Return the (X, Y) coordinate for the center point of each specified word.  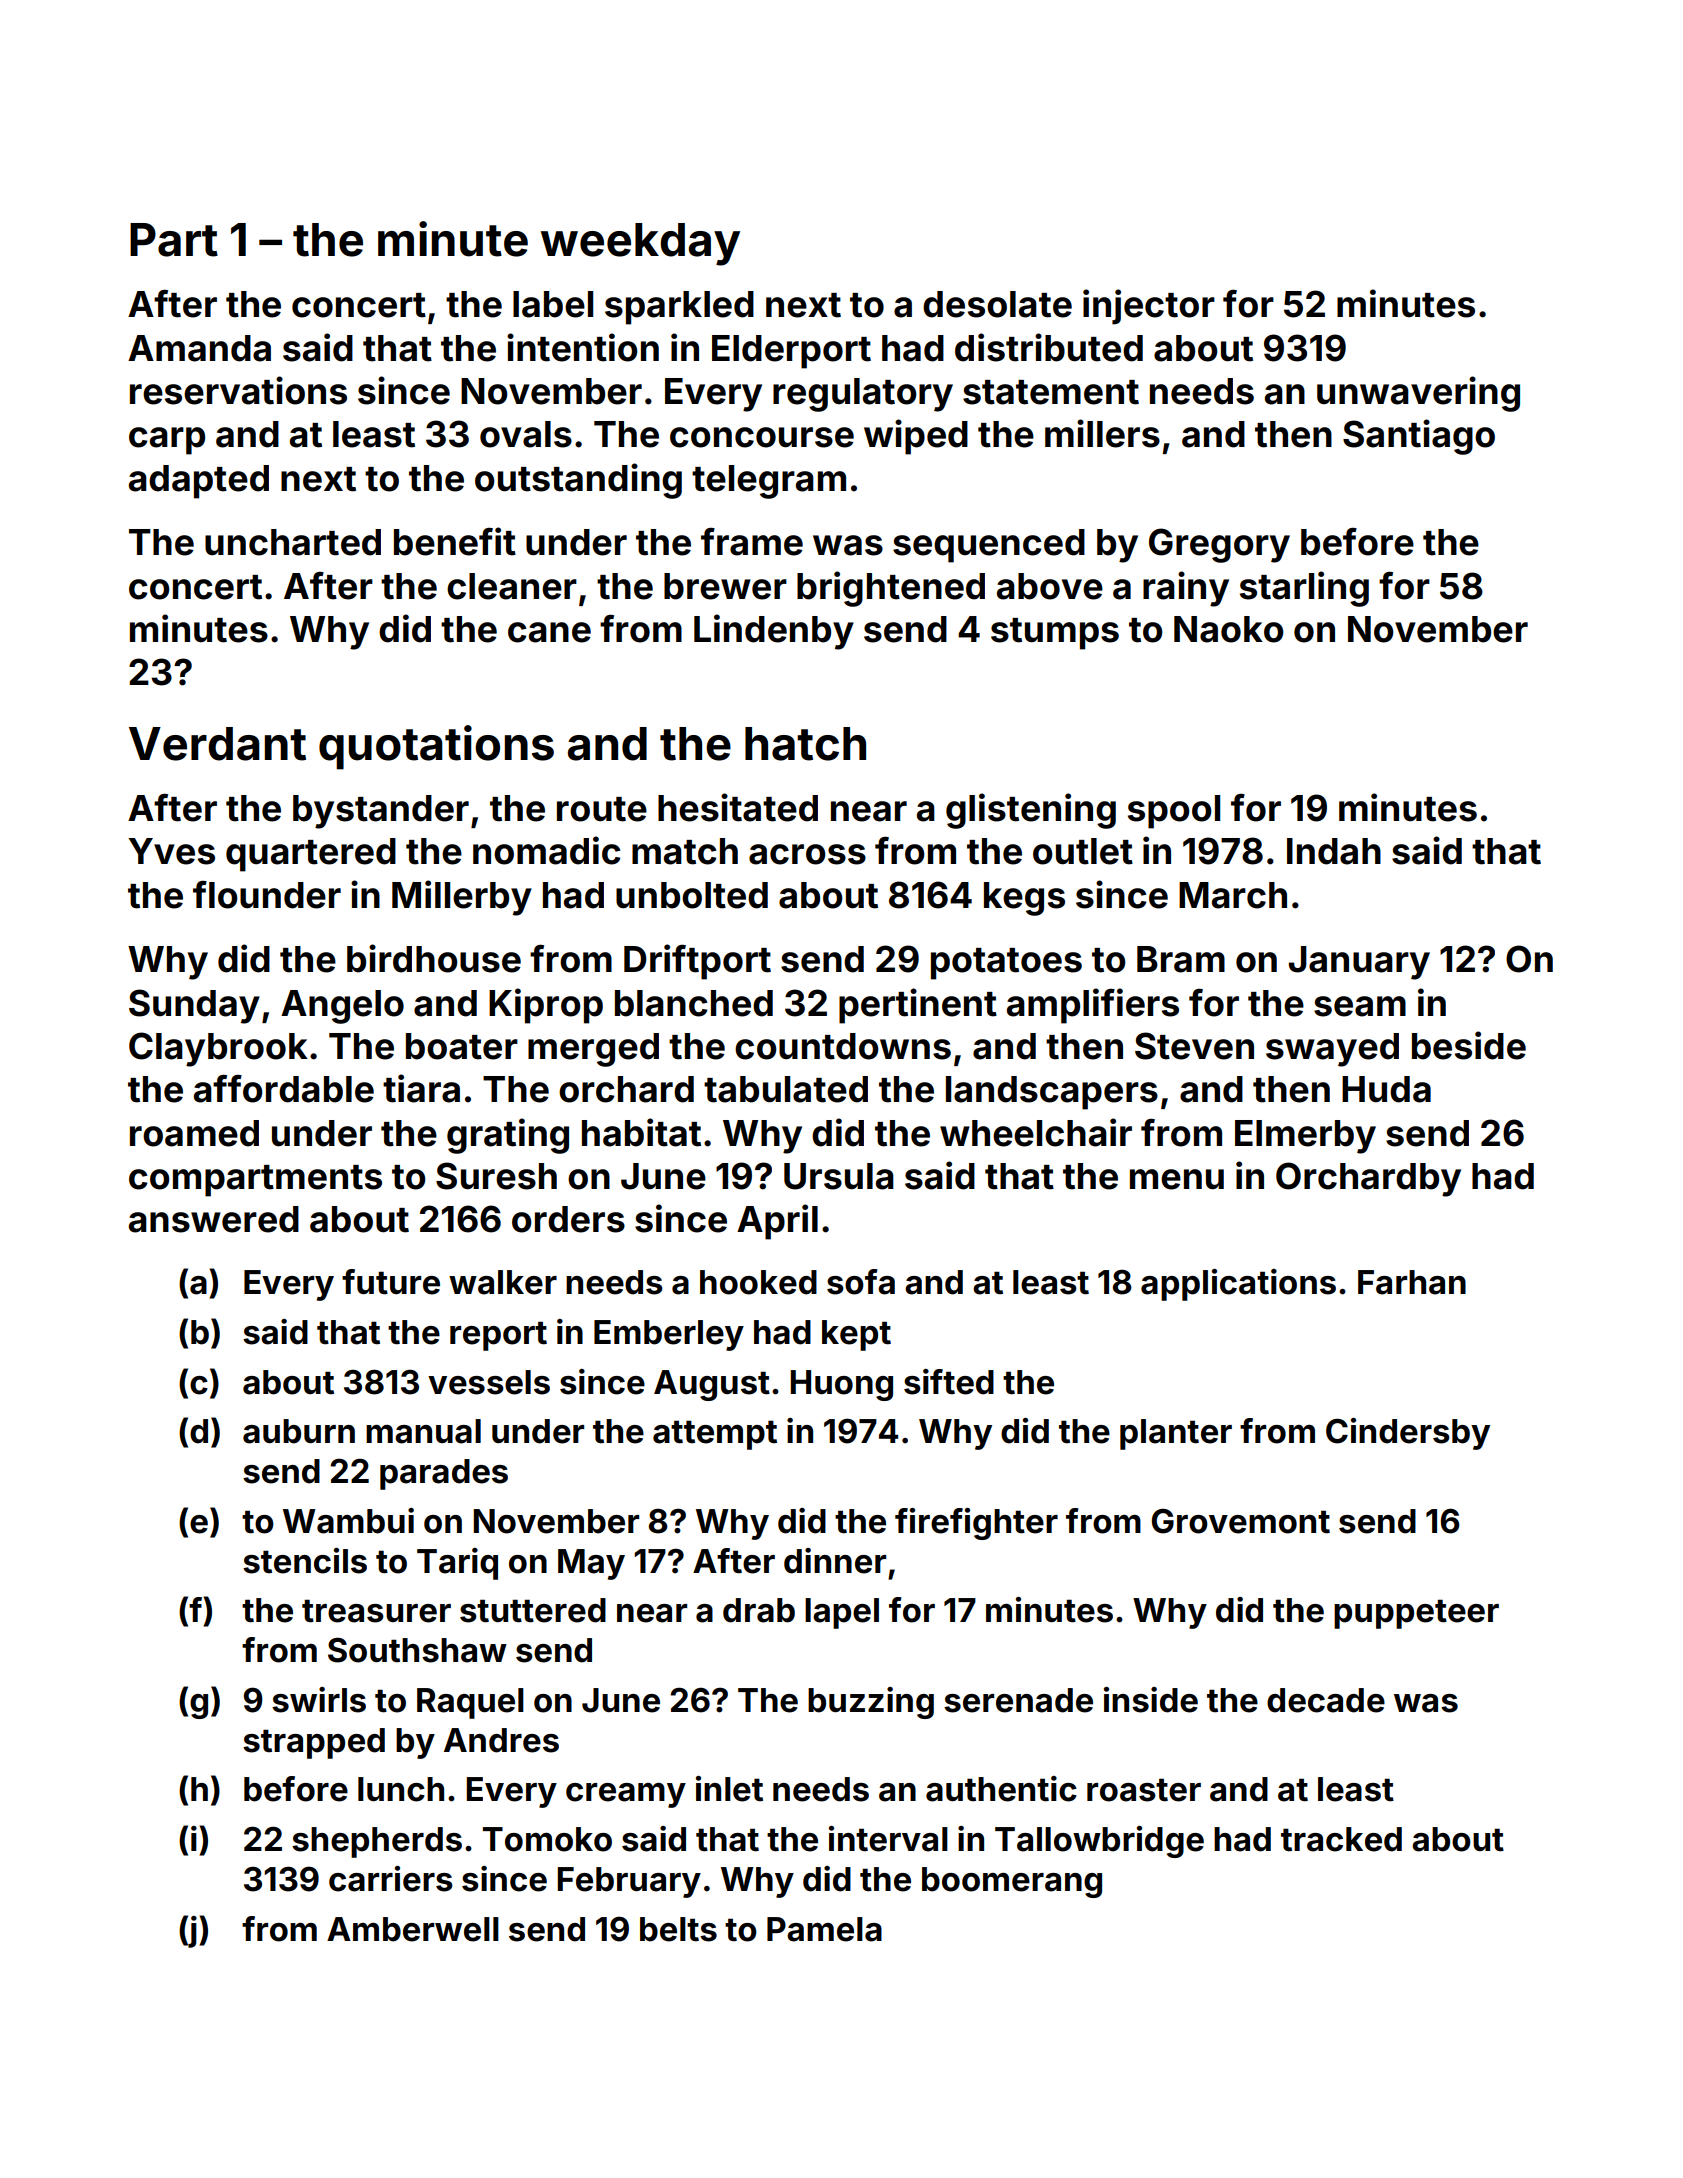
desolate (997, 304)
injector (1149, 307)
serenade (1018, 1700)
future (391, 1282)
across (807, 854)
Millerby (462, 898)
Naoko (1229, 629)
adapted (199, 482)
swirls (319, 1700)
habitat (641, 1132)
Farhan (1412, 1282)
